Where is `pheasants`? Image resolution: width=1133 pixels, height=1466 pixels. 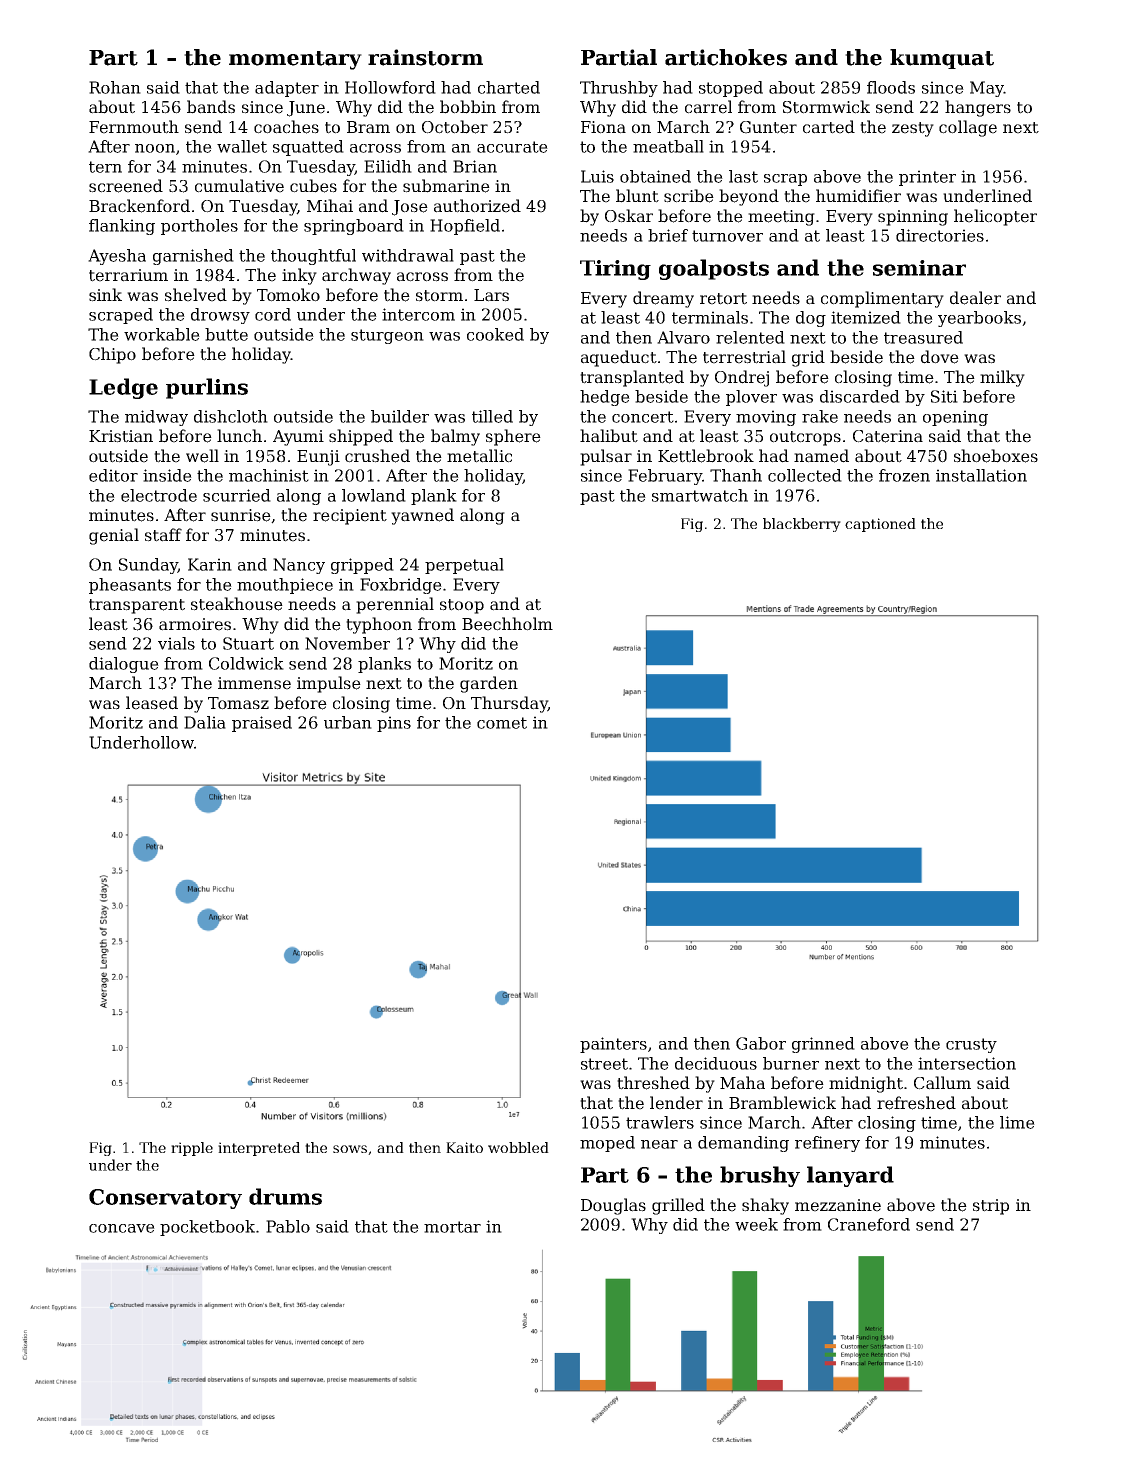 pheasants is located at coordinates (130, 586).
